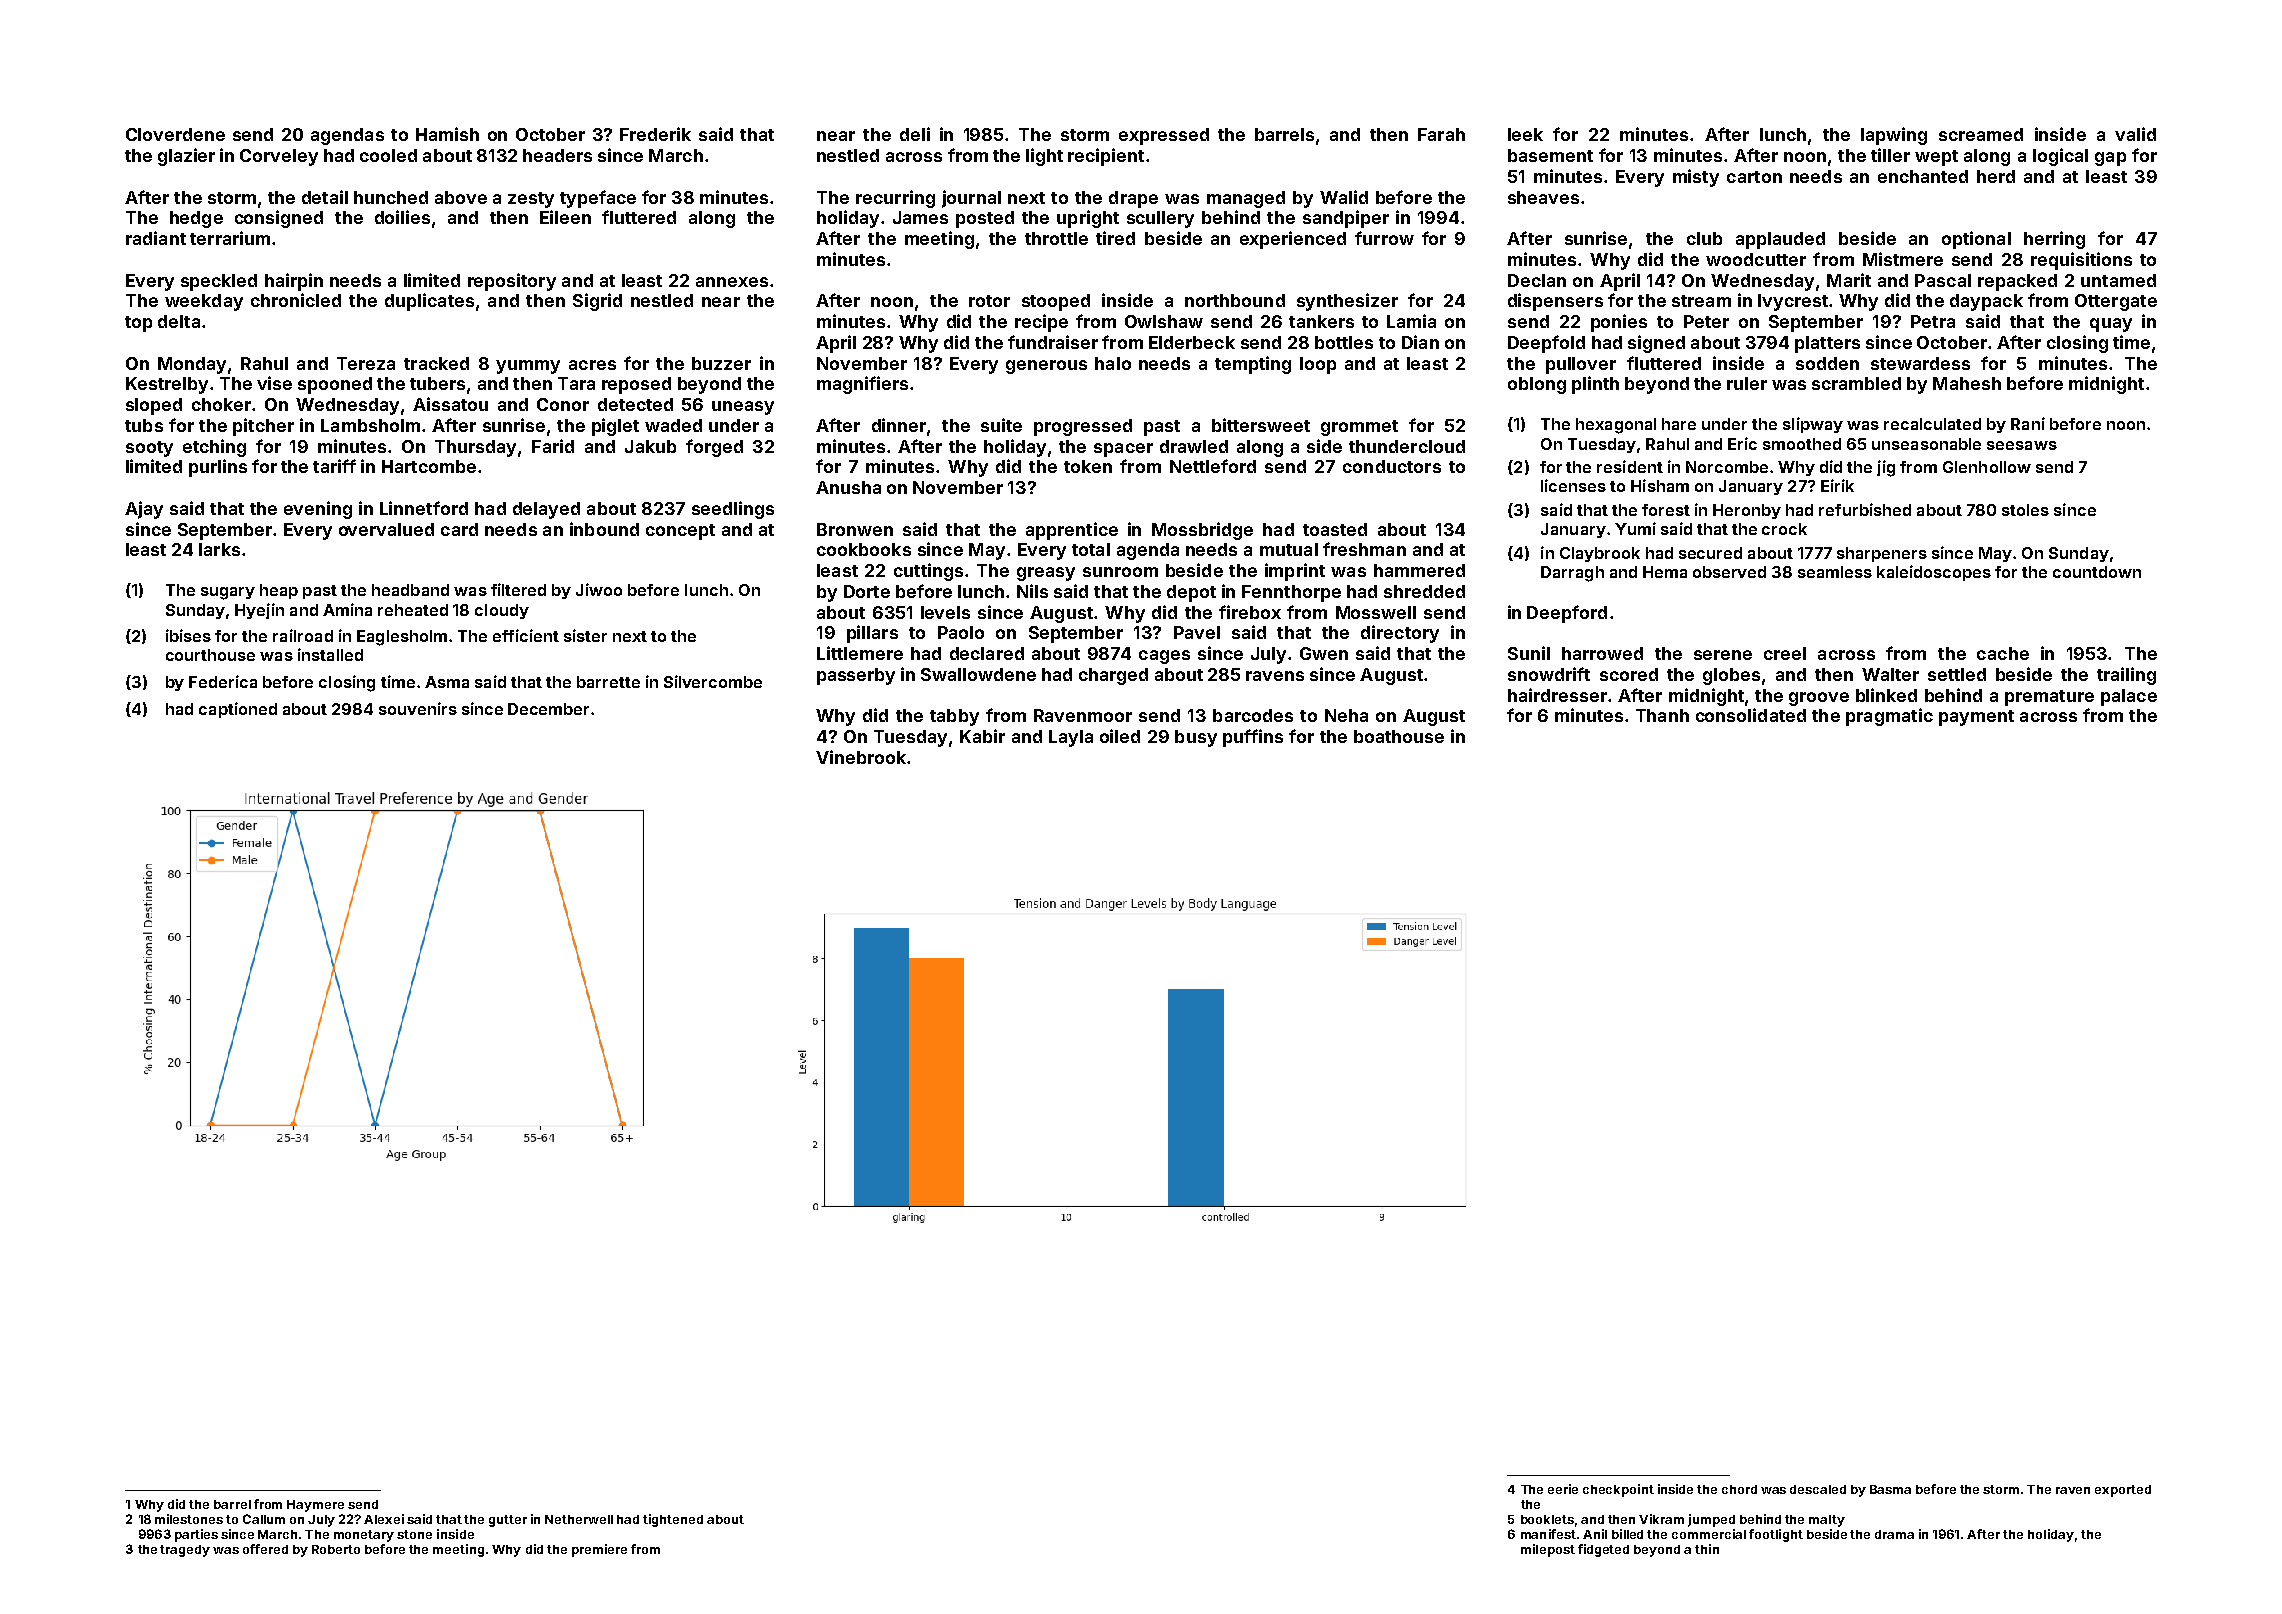  What do you see at coordinates (1537, 385) in the image?
I see `oblong` at bounding box center [1537, 385].
